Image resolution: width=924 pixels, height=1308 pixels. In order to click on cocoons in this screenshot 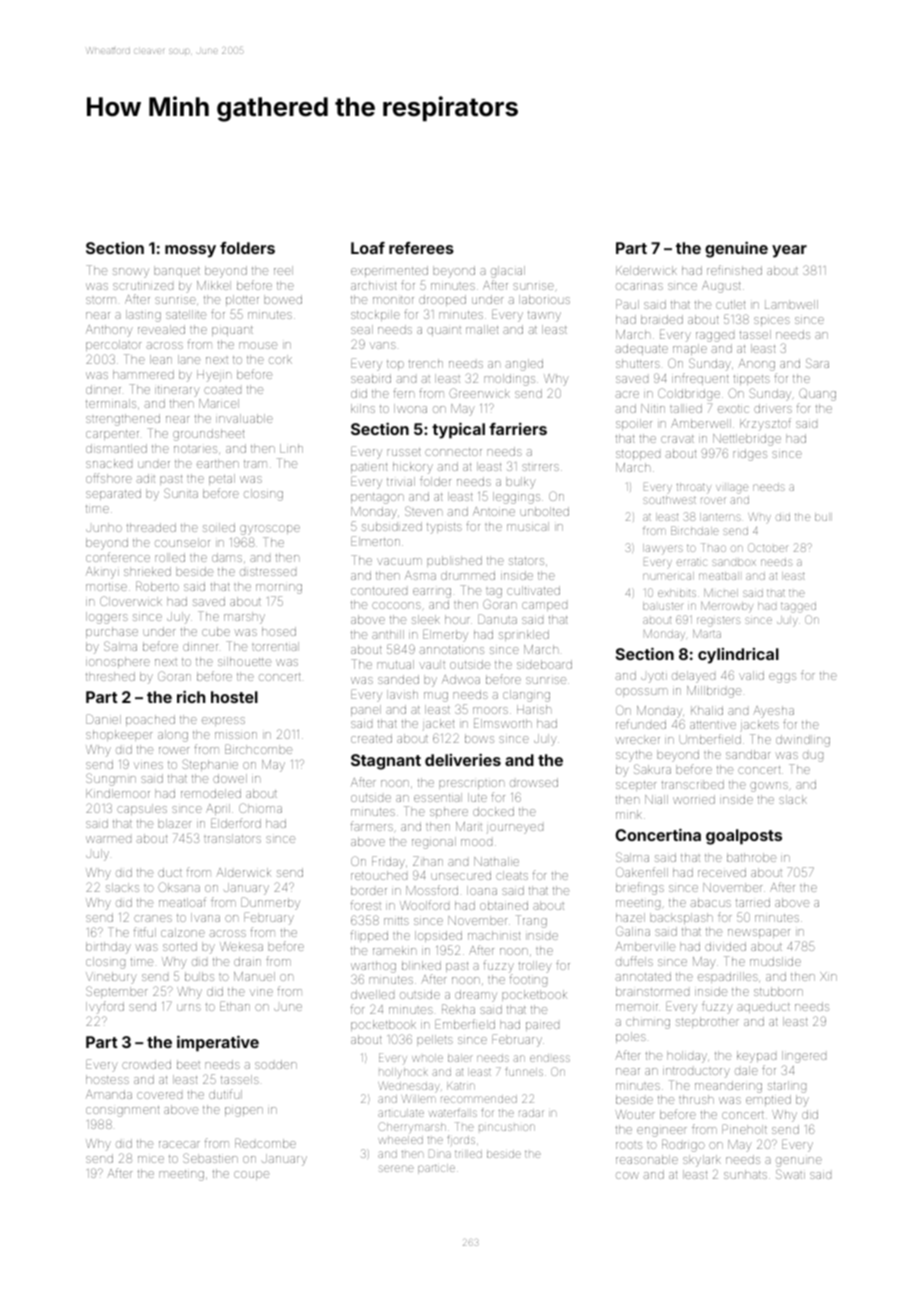, I will do `click(396, 605)`.
